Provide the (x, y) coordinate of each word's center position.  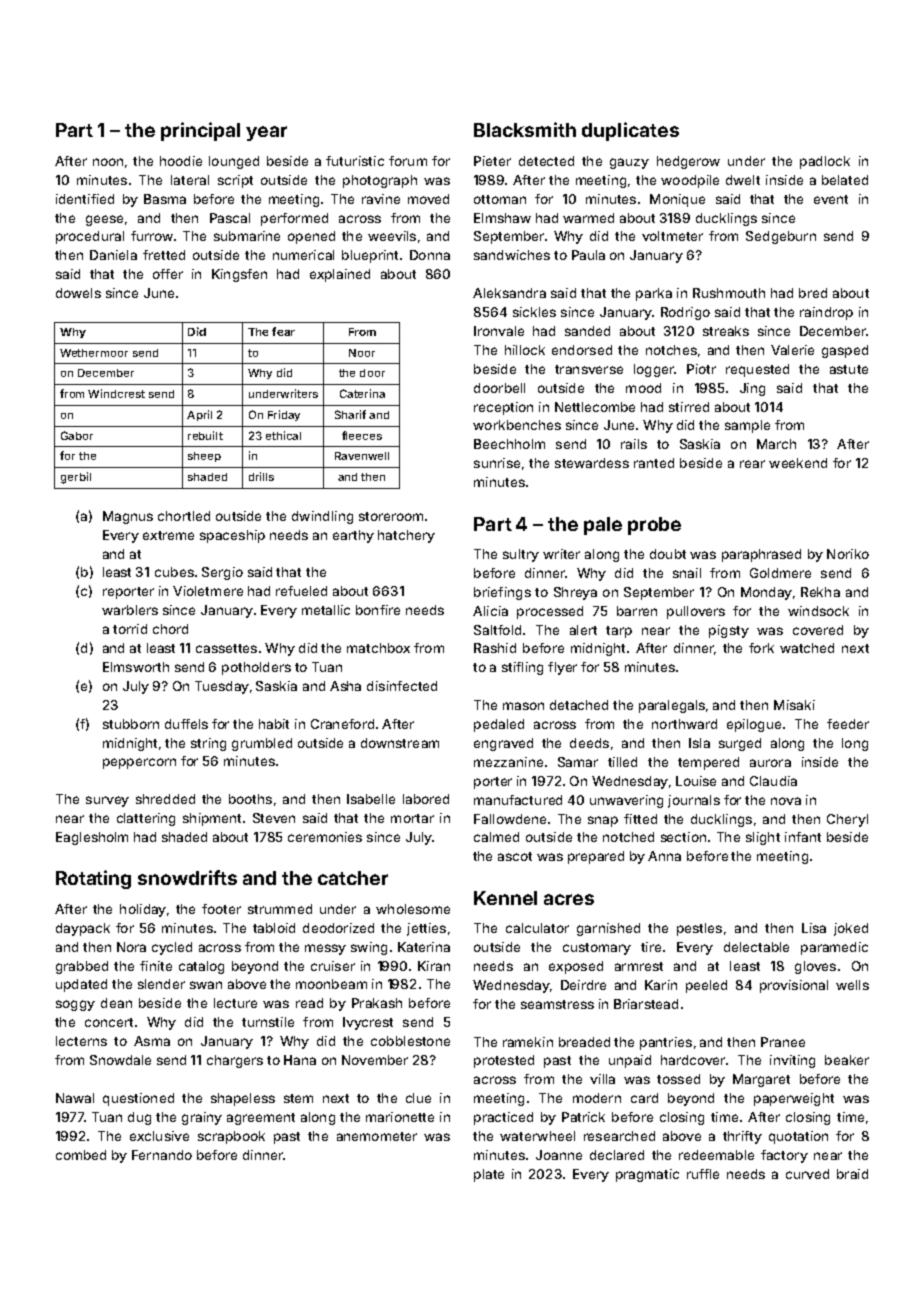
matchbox (378, 648)
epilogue (754, 725)
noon (108, 162)
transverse (589, 369)
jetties (426, 929)
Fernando (162, 1155)
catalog (201, 967)
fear (283, 331)
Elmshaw (502, 218)
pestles (699, 929)
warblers (130, 610)
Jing (752, 389)
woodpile (690, 181)
